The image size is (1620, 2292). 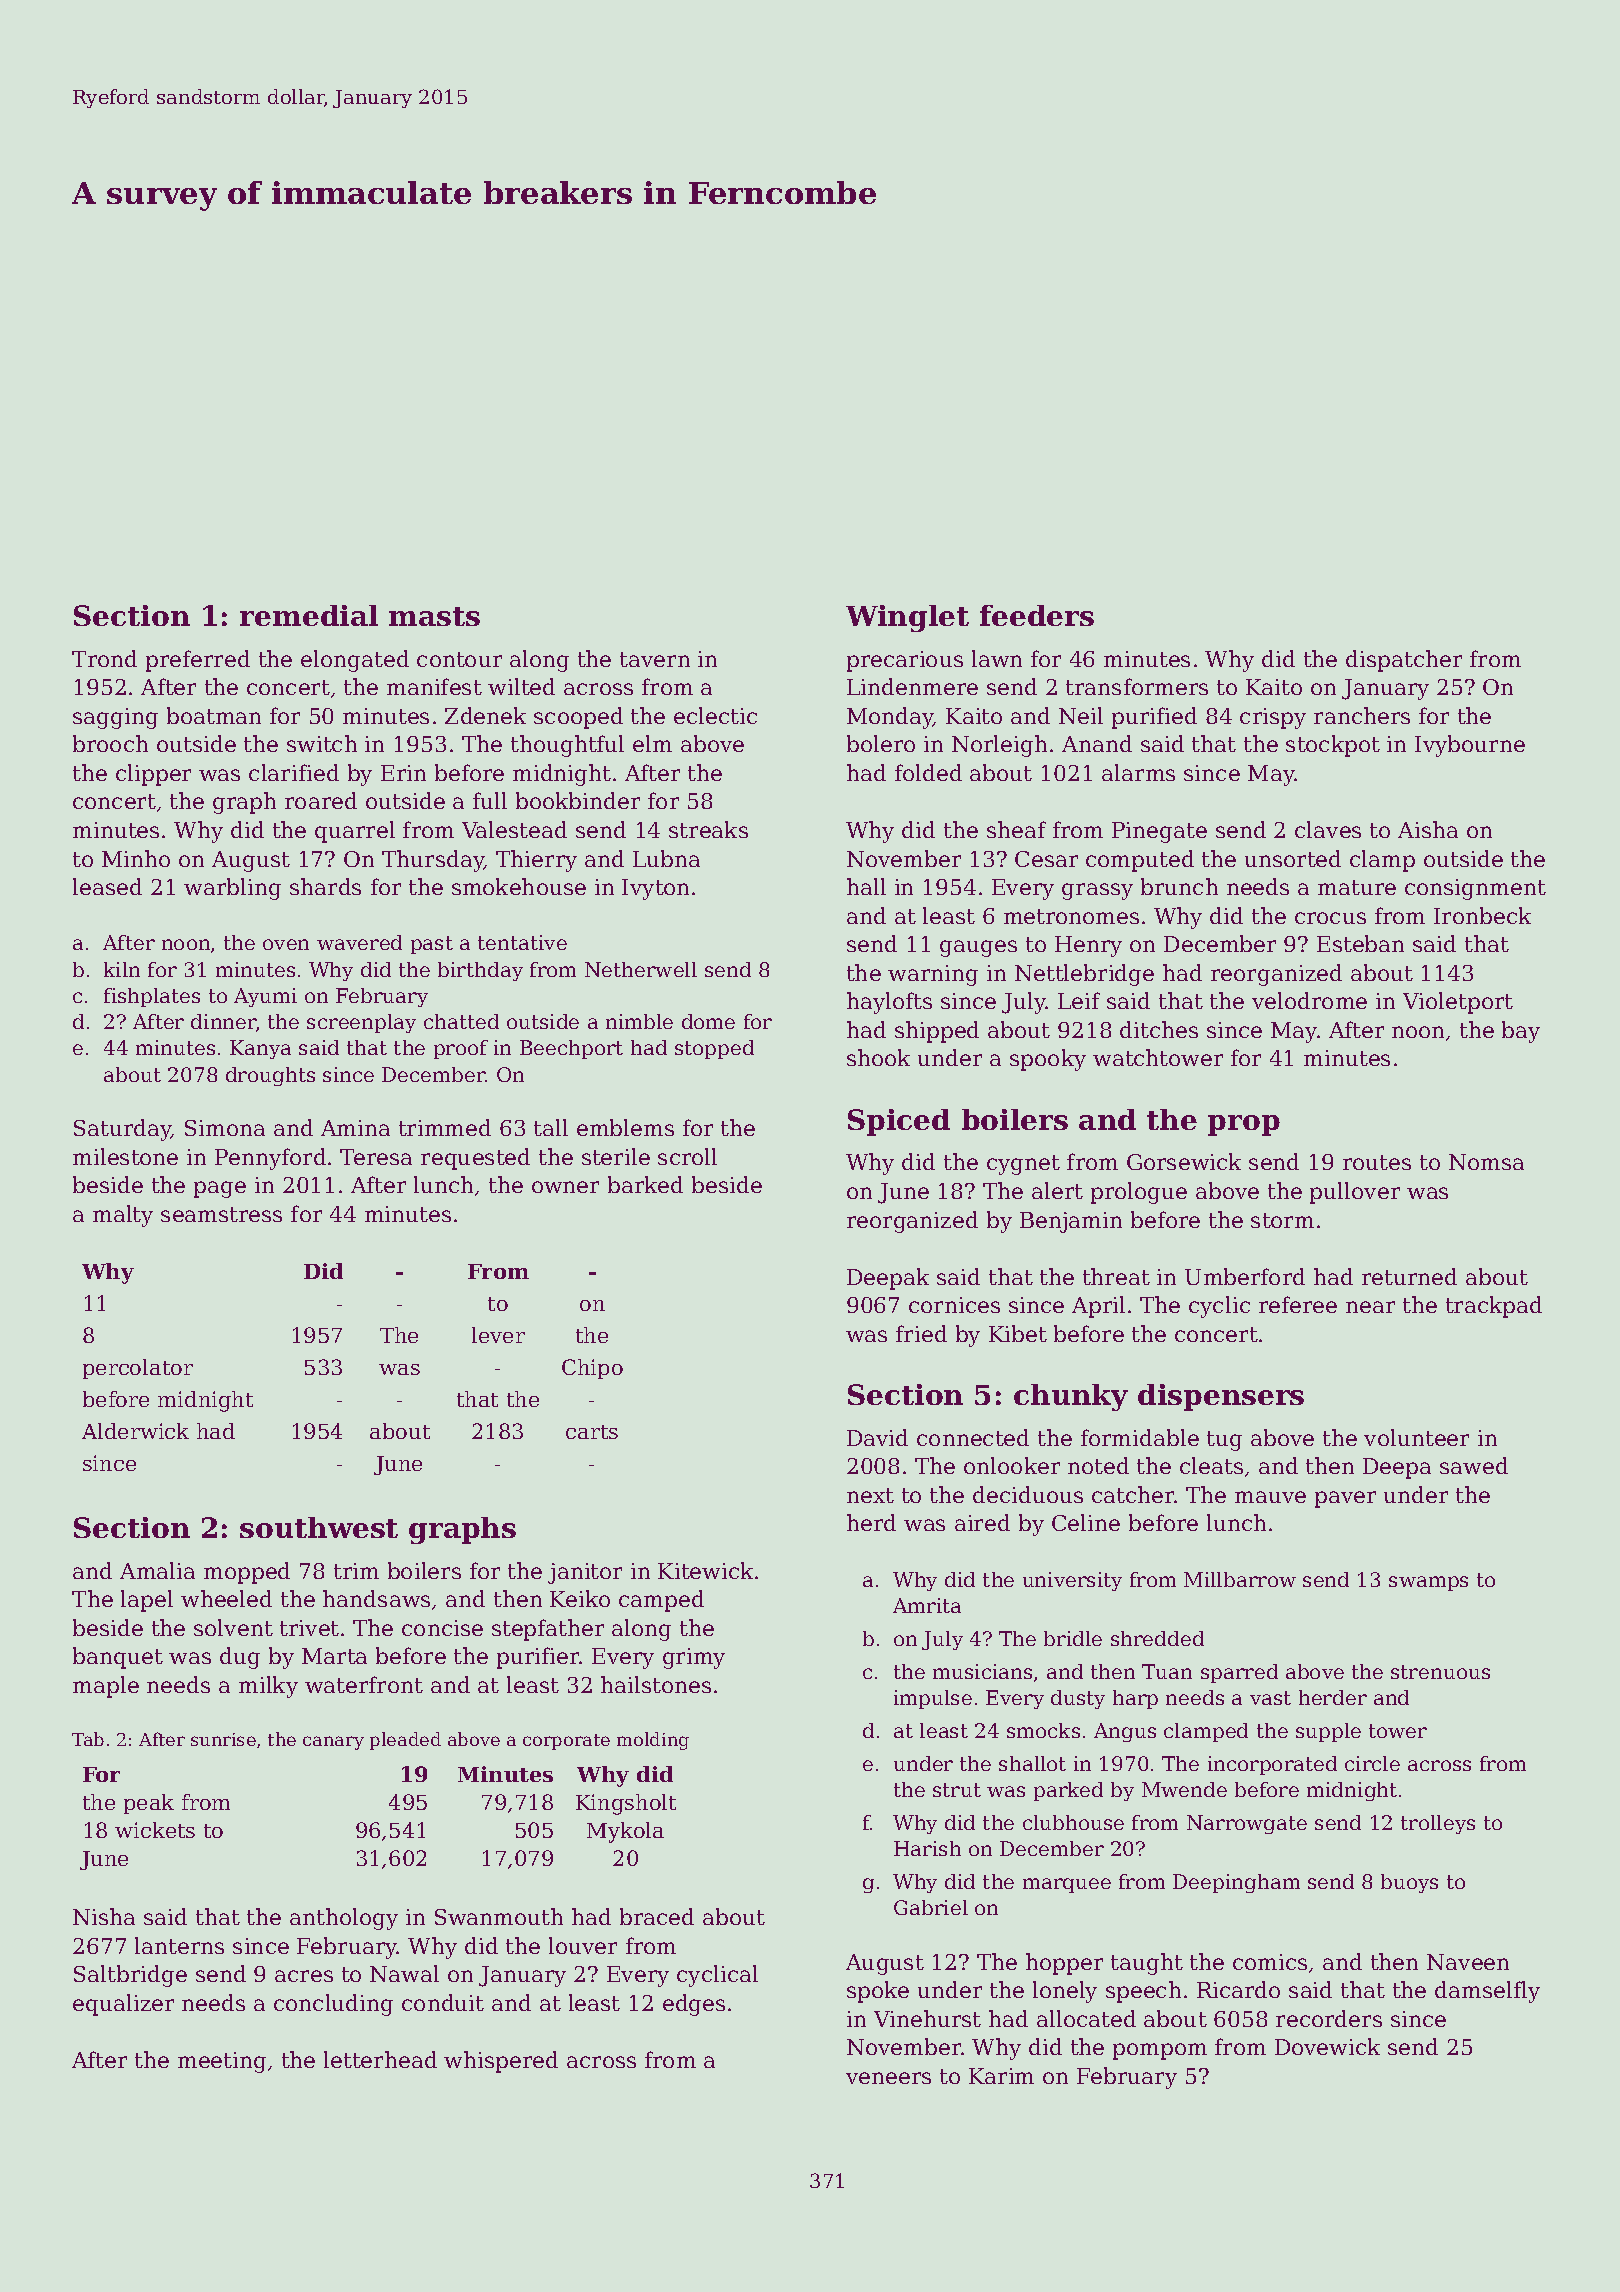 What do you see at coordinates (223, 1739) in the image?
I see `sunrise` at bounding box center [223, 1739].
